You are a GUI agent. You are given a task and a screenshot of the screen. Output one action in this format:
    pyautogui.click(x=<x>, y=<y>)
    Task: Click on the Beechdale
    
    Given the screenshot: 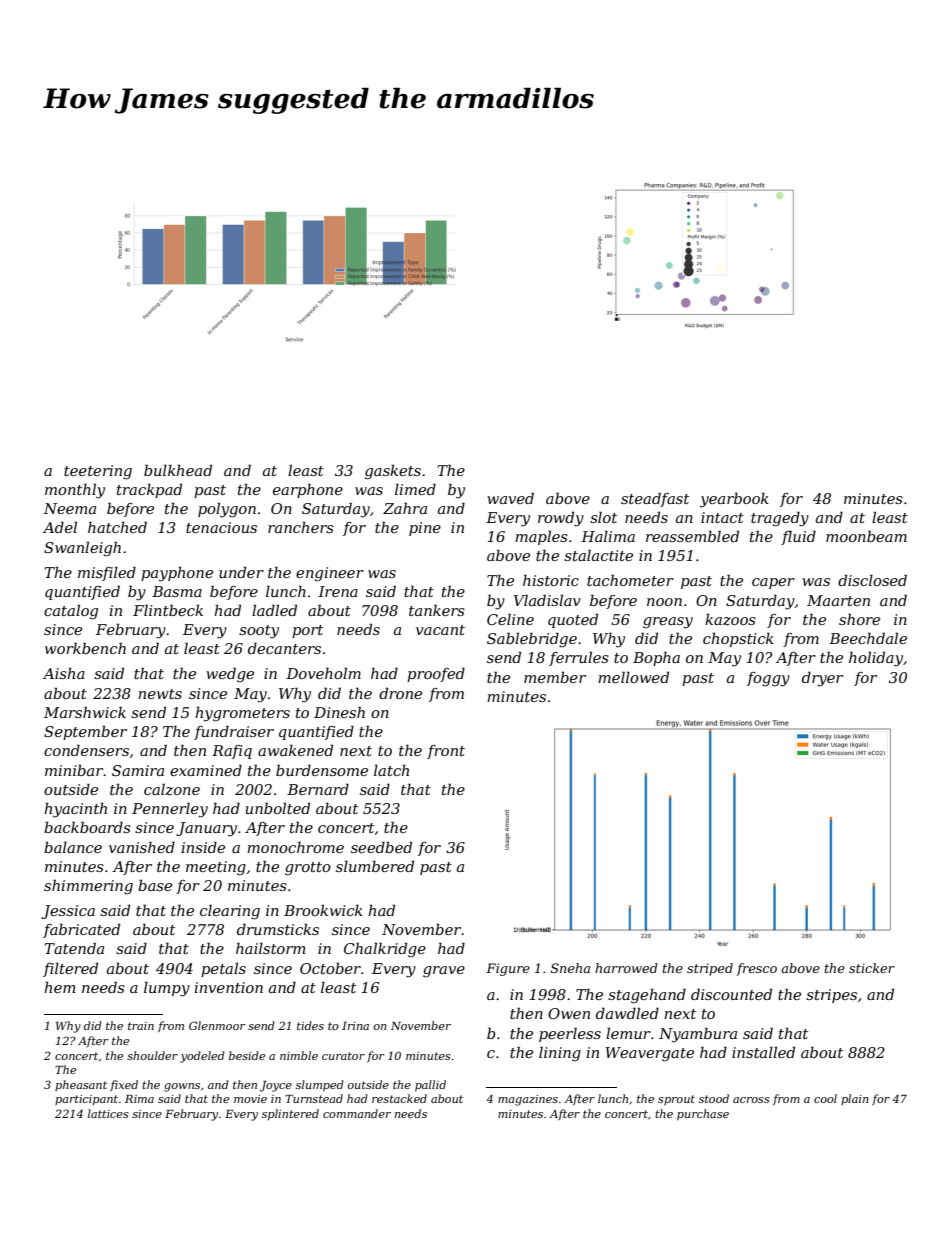 What is the action you would take?
    pyautogui.click(x=868, y=638)
